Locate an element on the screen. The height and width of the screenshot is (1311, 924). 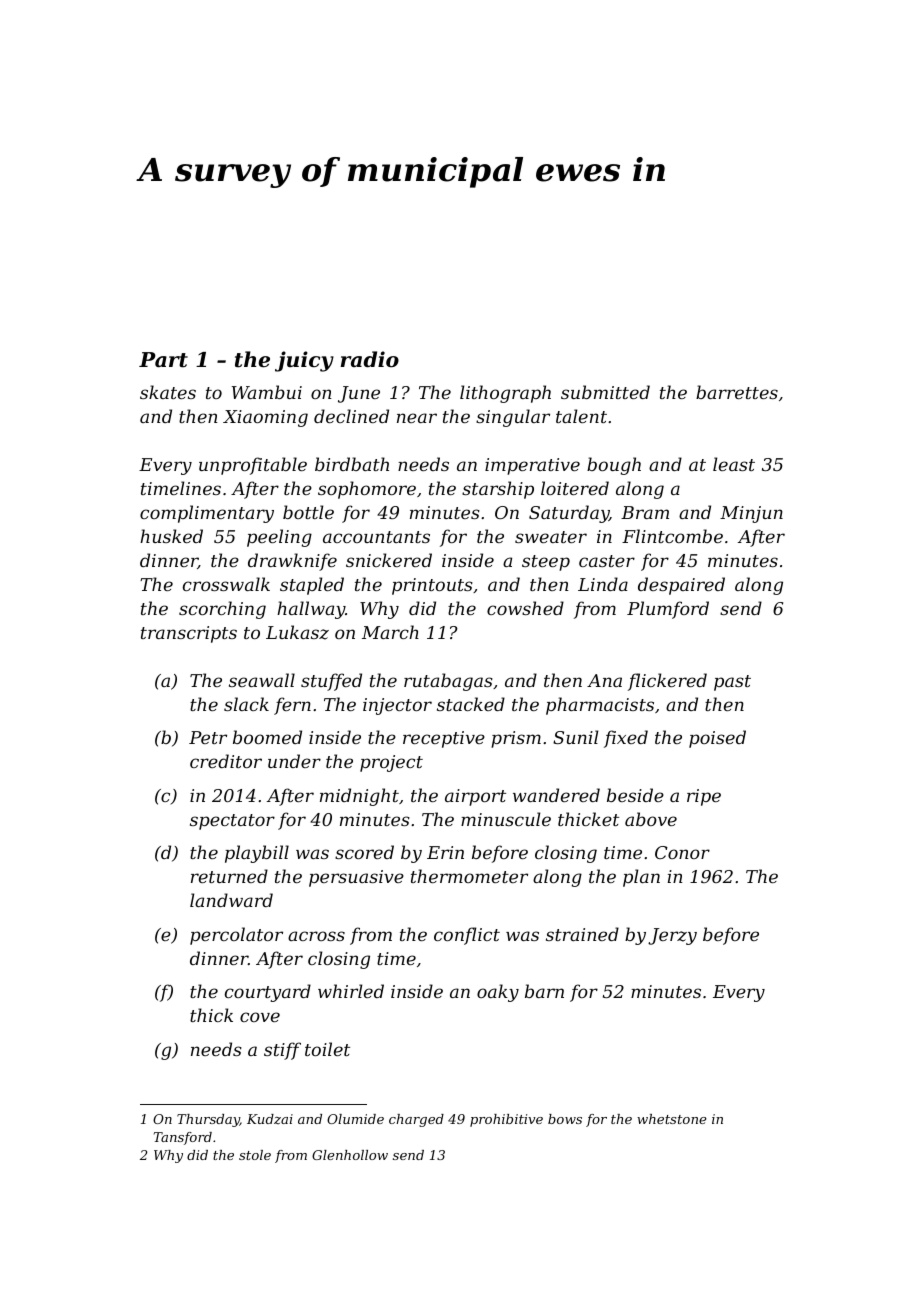
prohibitive is located at coordinates (506, 1120).
